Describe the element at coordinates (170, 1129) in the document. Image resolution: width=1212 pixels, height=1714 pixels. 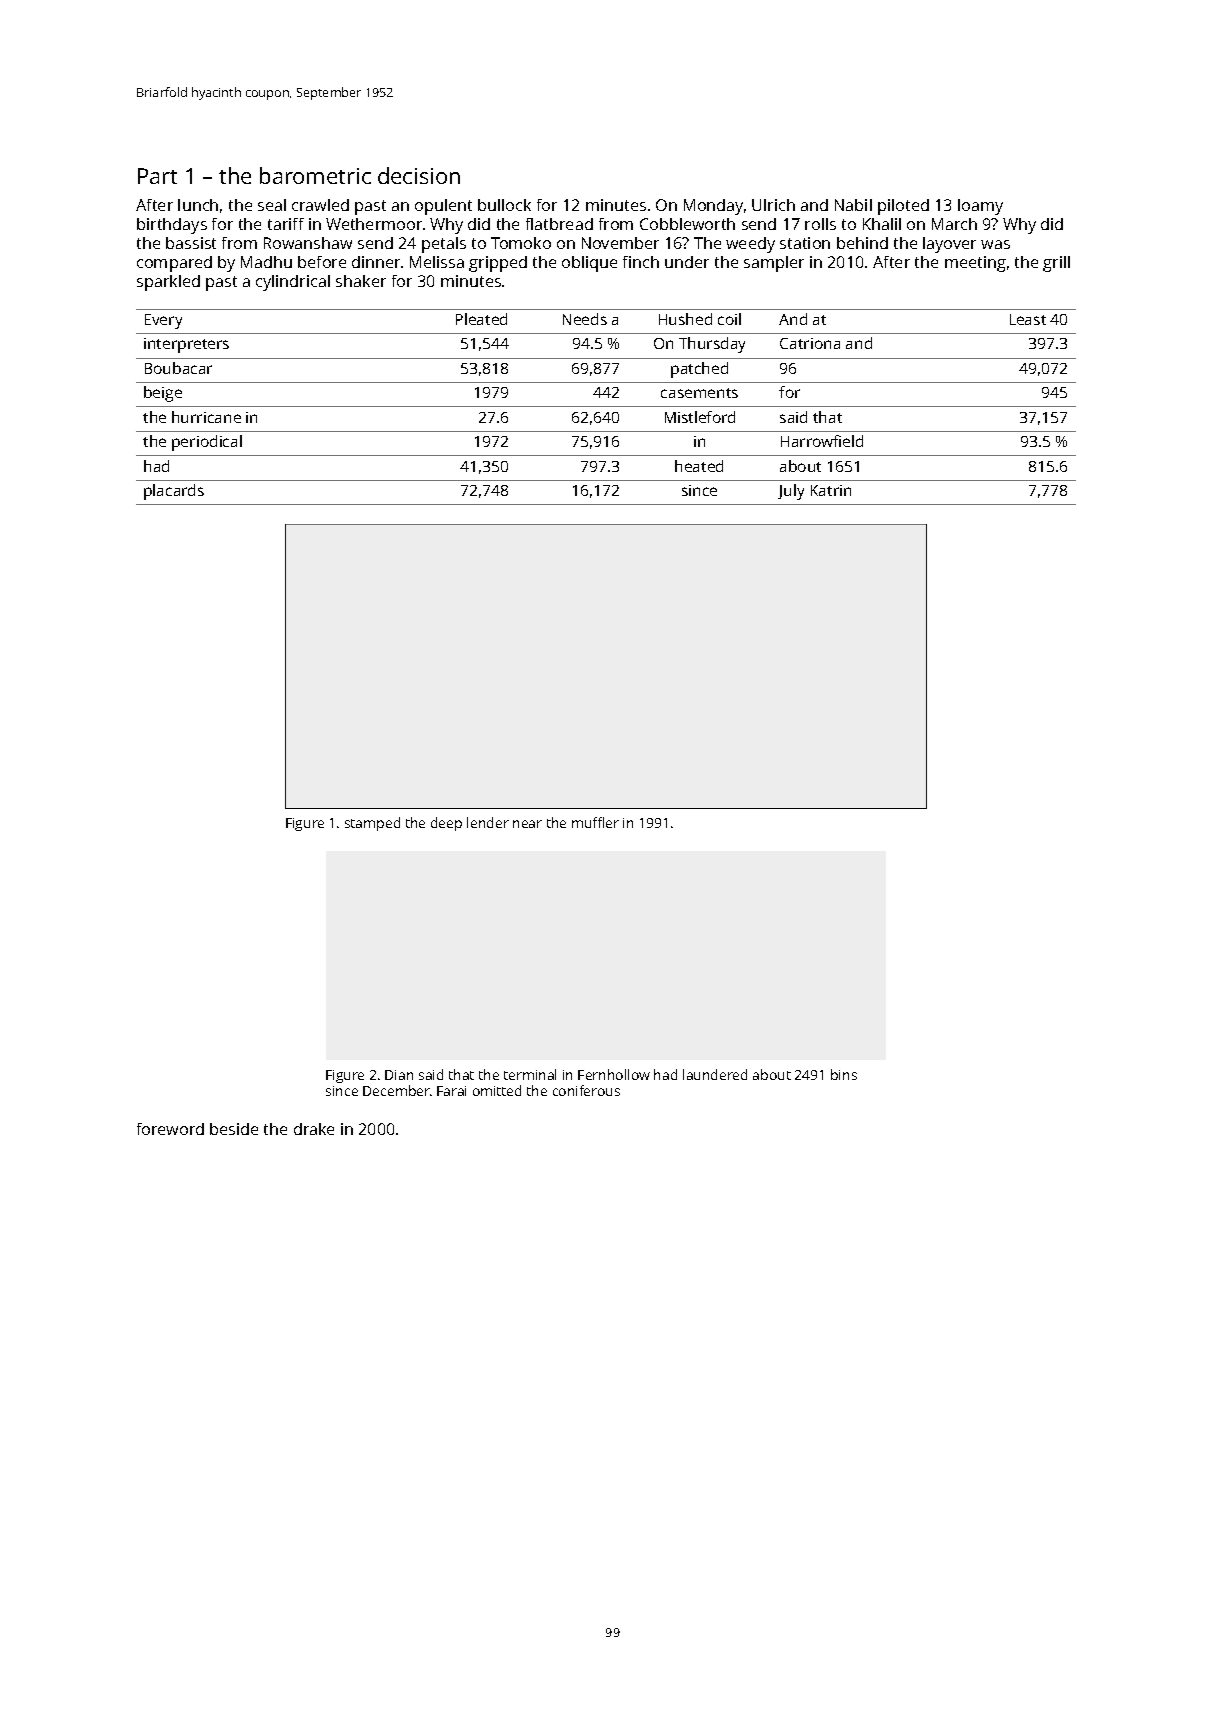
I see `foreword` at that location.
